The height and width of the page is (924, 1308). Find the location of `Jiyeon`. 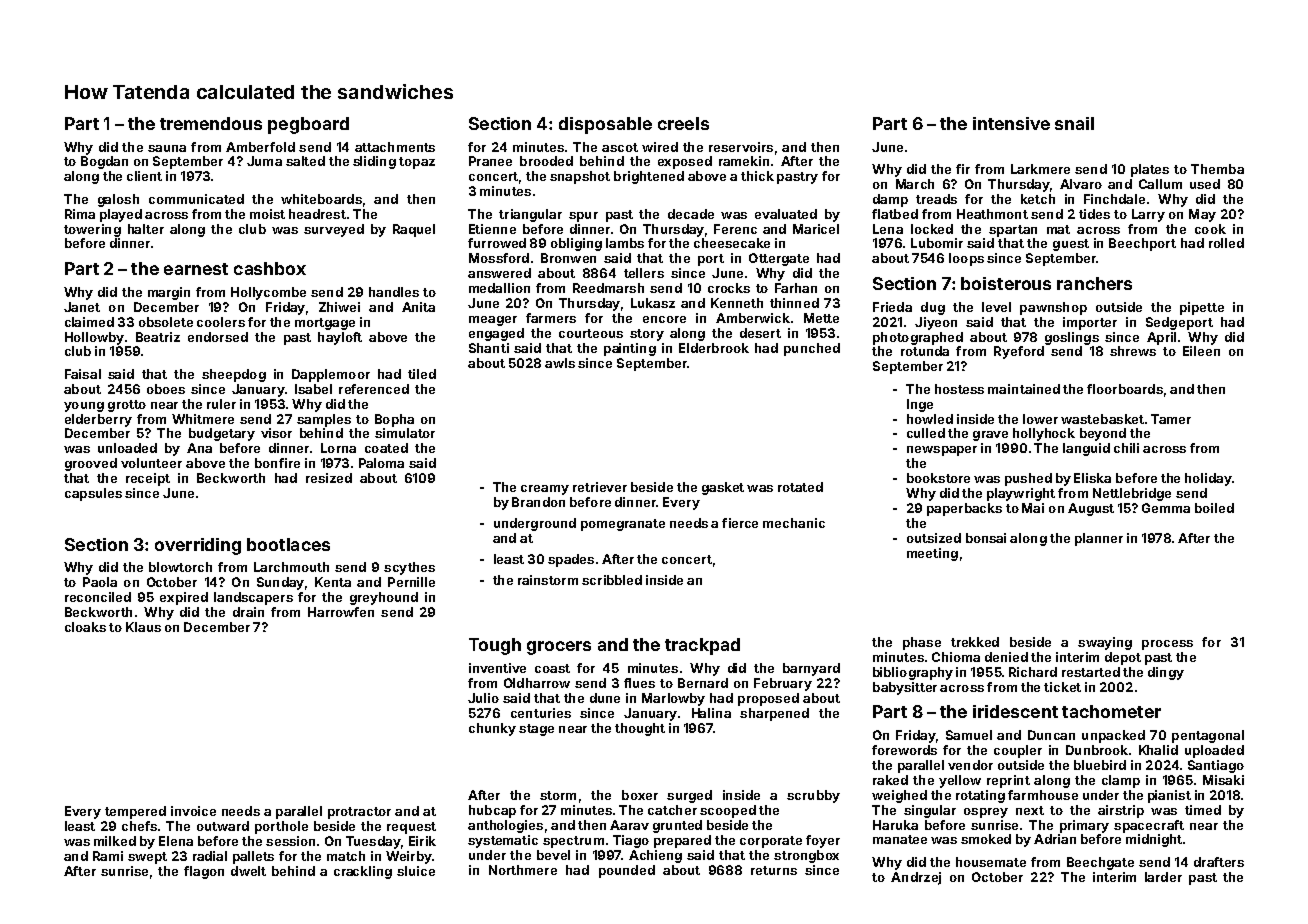

Jiyeon is located at coordinates (936, 323).
